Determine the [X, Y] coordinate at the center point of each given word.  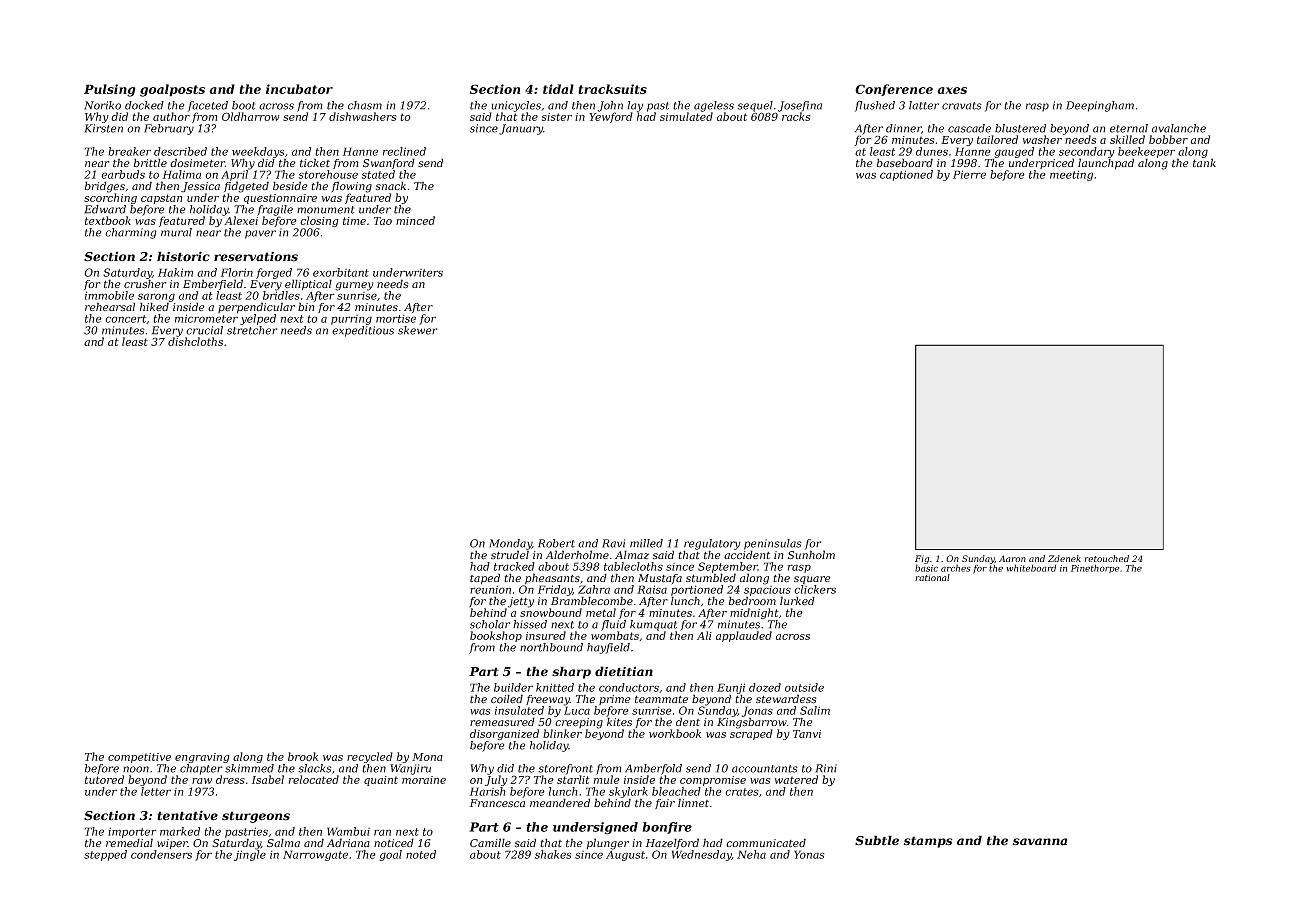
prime [615, 700]
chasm [365, 105]
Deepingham [1100, 106]
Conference [894, 90]
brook [303, 756]
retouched [1106, 558]
